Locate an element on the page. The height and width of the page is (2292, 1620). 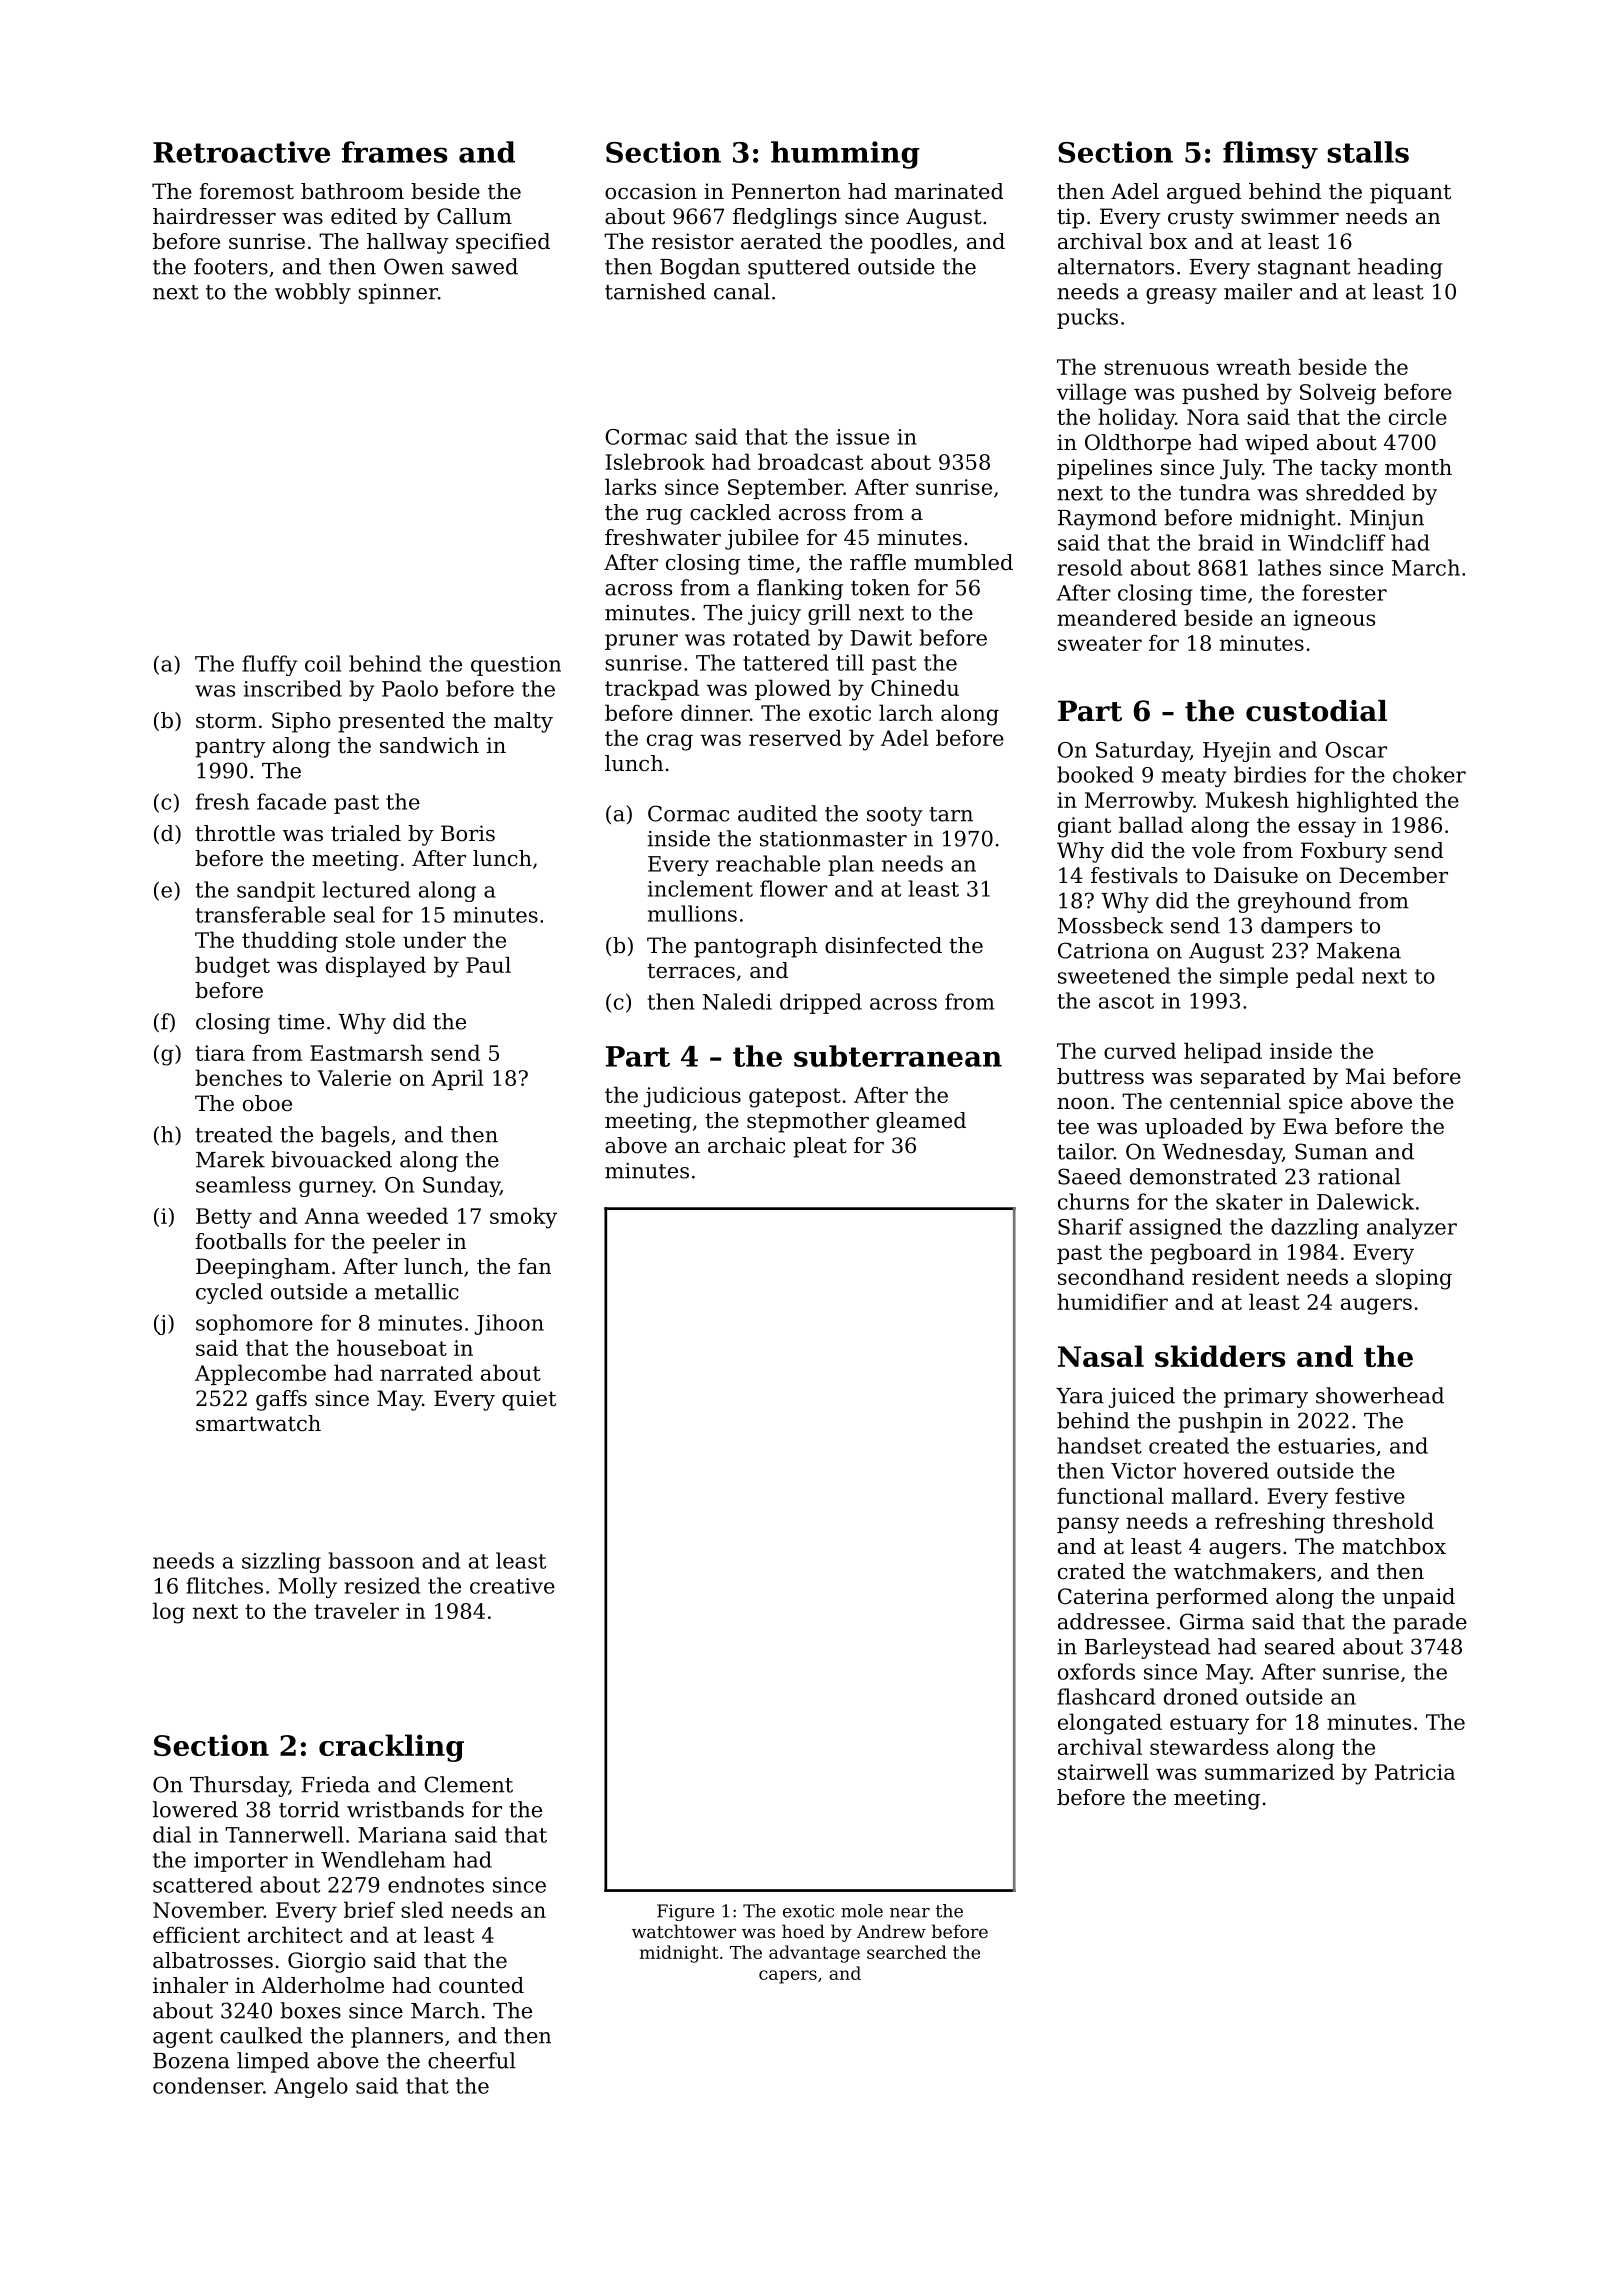
flimsy is located at coordinates (1270, 155).
